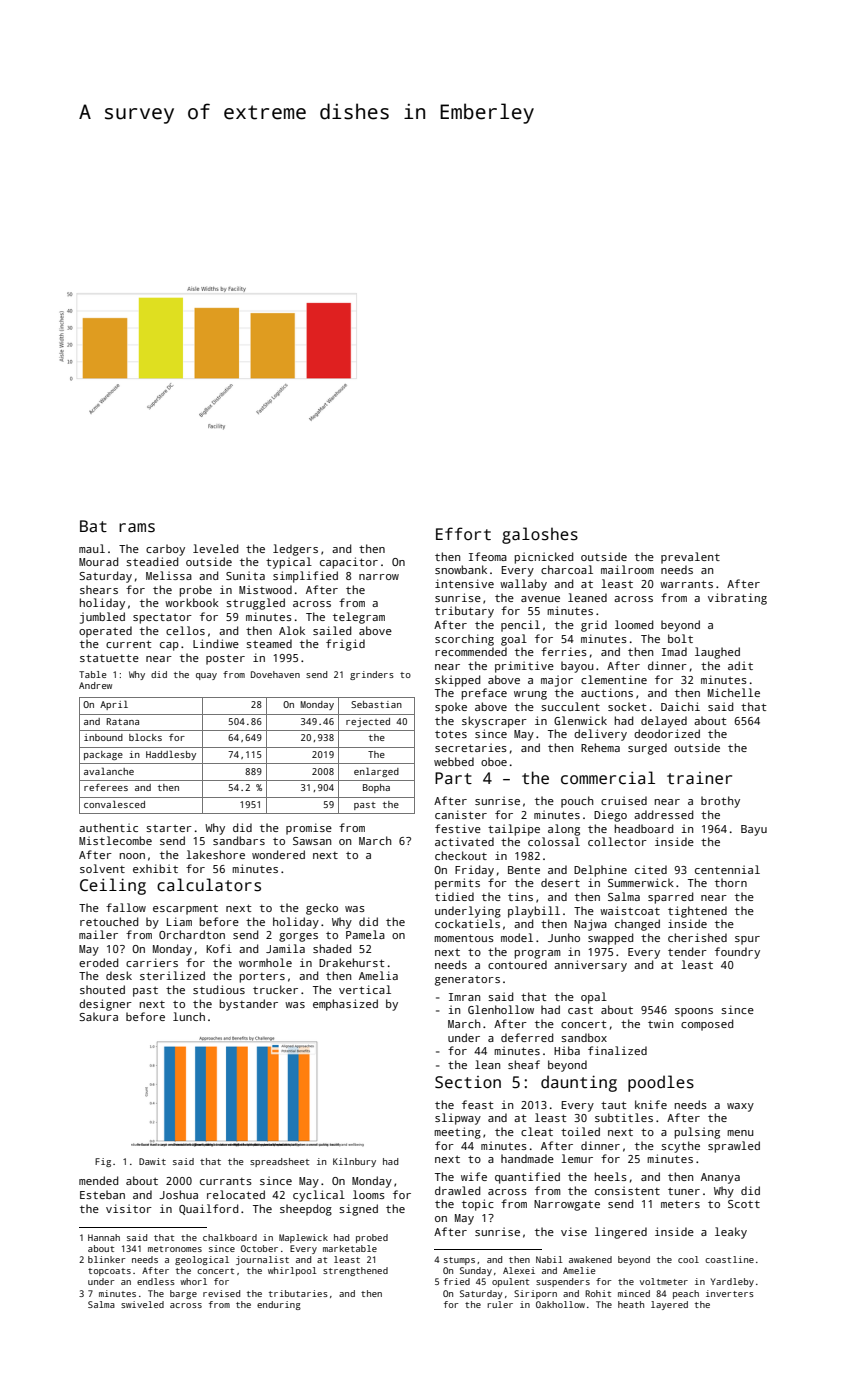  I want to click on Michelle, so click(734, 692).
